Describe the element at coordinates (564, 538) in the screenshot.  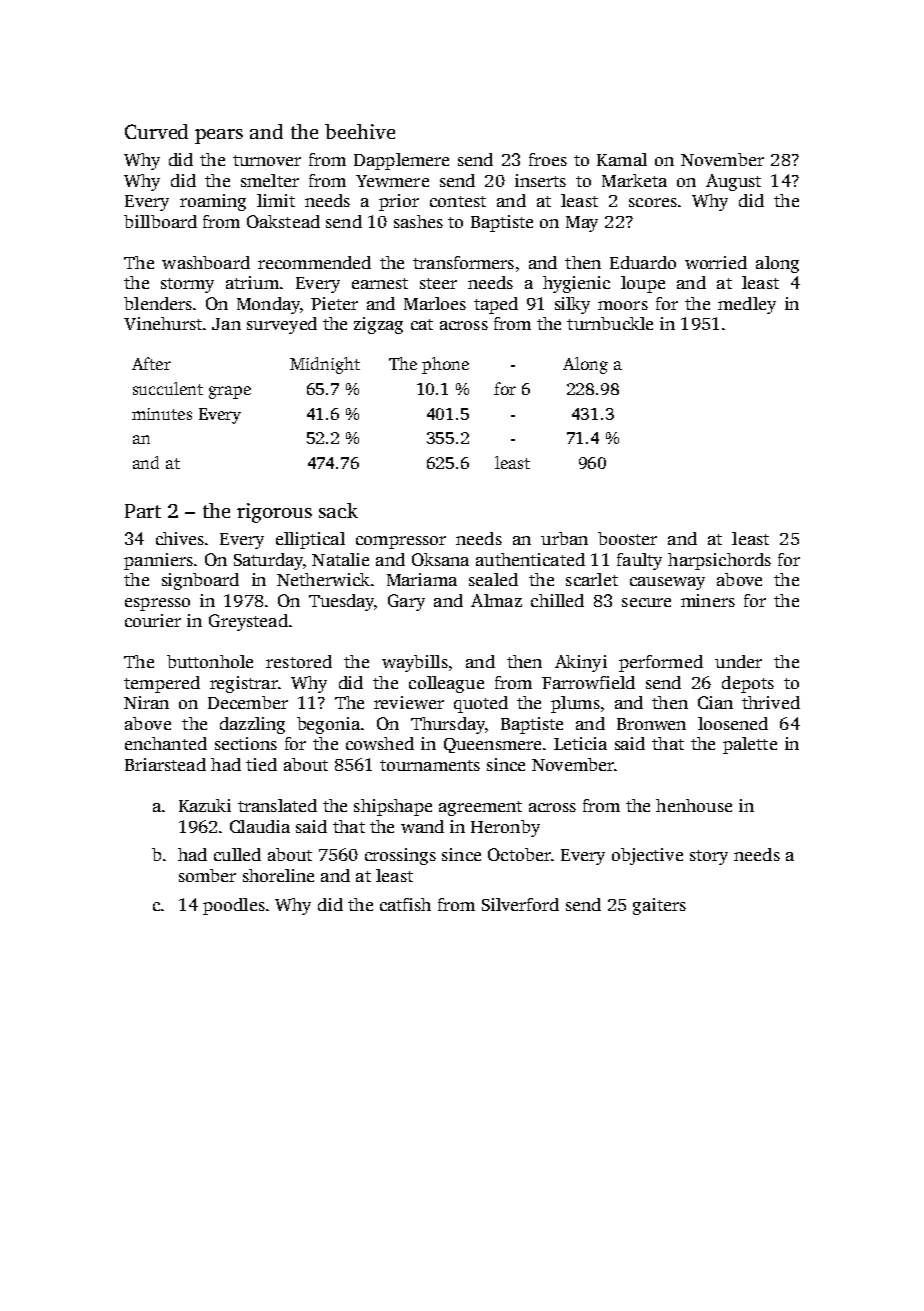
I see `urban` at that location.
